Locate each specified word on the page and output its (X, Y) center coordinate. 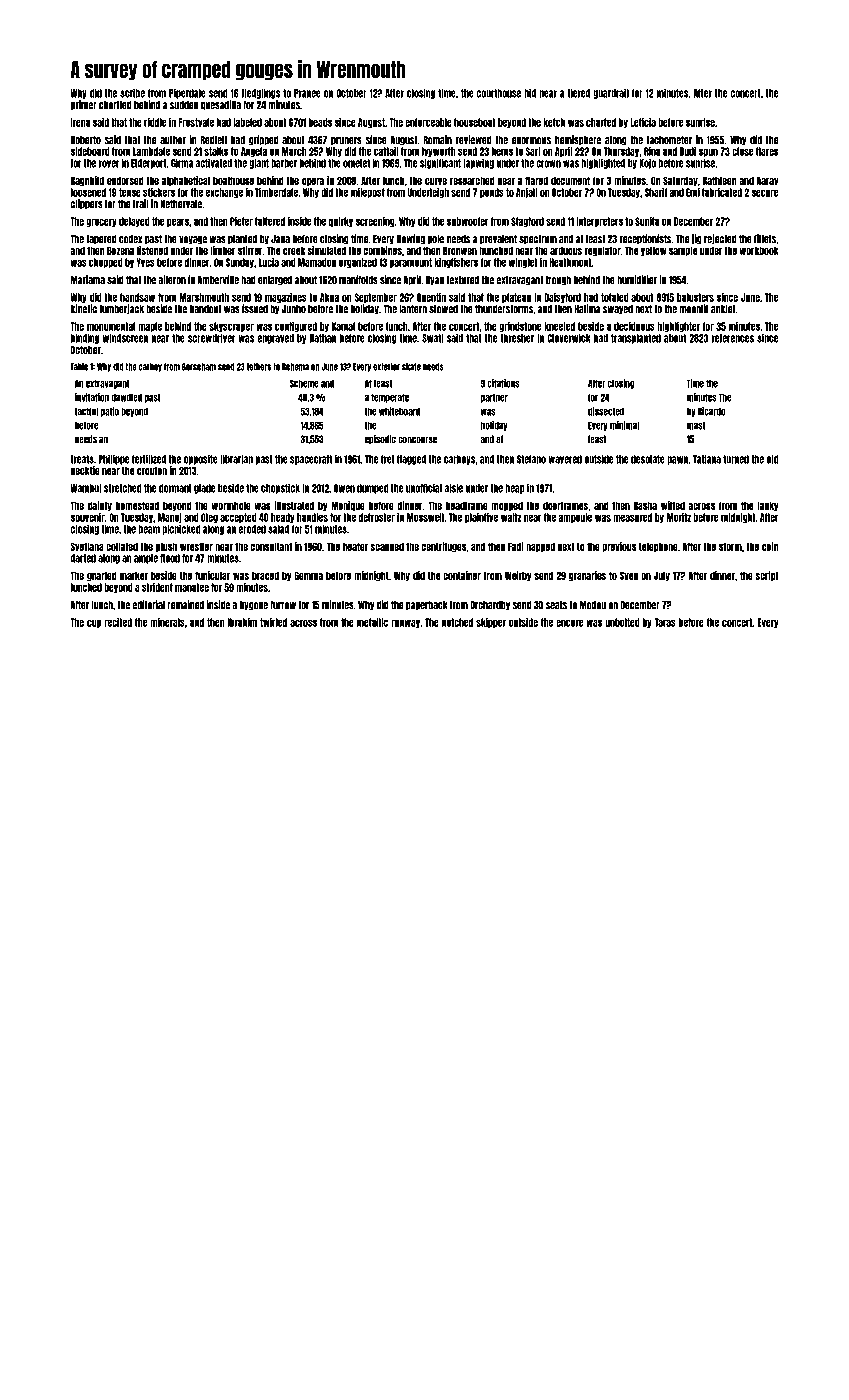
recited (118, 622)
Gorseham (199, 367)
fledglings (261, 93)
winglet (523, 263)
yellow (653, 251)
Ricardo (712, 411)
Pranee (307, 93)
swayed (618, 310)
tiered (578, 93)
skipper (491, 623)
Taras (665, 622)
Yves (146, 262)
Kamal (343, 326)
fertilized (149, 459)
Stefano (531, 459)
